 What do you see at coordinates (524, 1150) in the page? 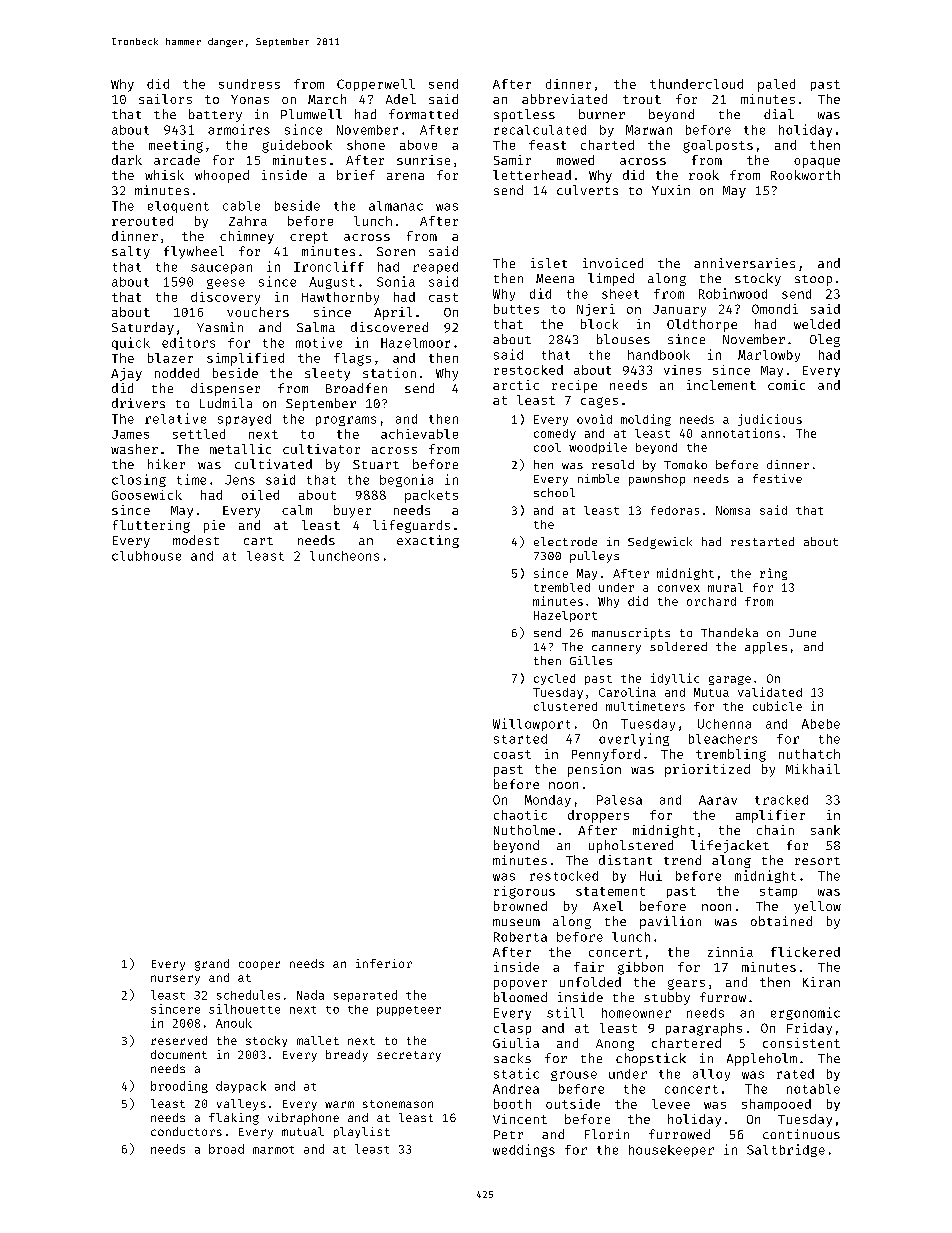
I see `weddings` at bounding box center [524, 1150].
